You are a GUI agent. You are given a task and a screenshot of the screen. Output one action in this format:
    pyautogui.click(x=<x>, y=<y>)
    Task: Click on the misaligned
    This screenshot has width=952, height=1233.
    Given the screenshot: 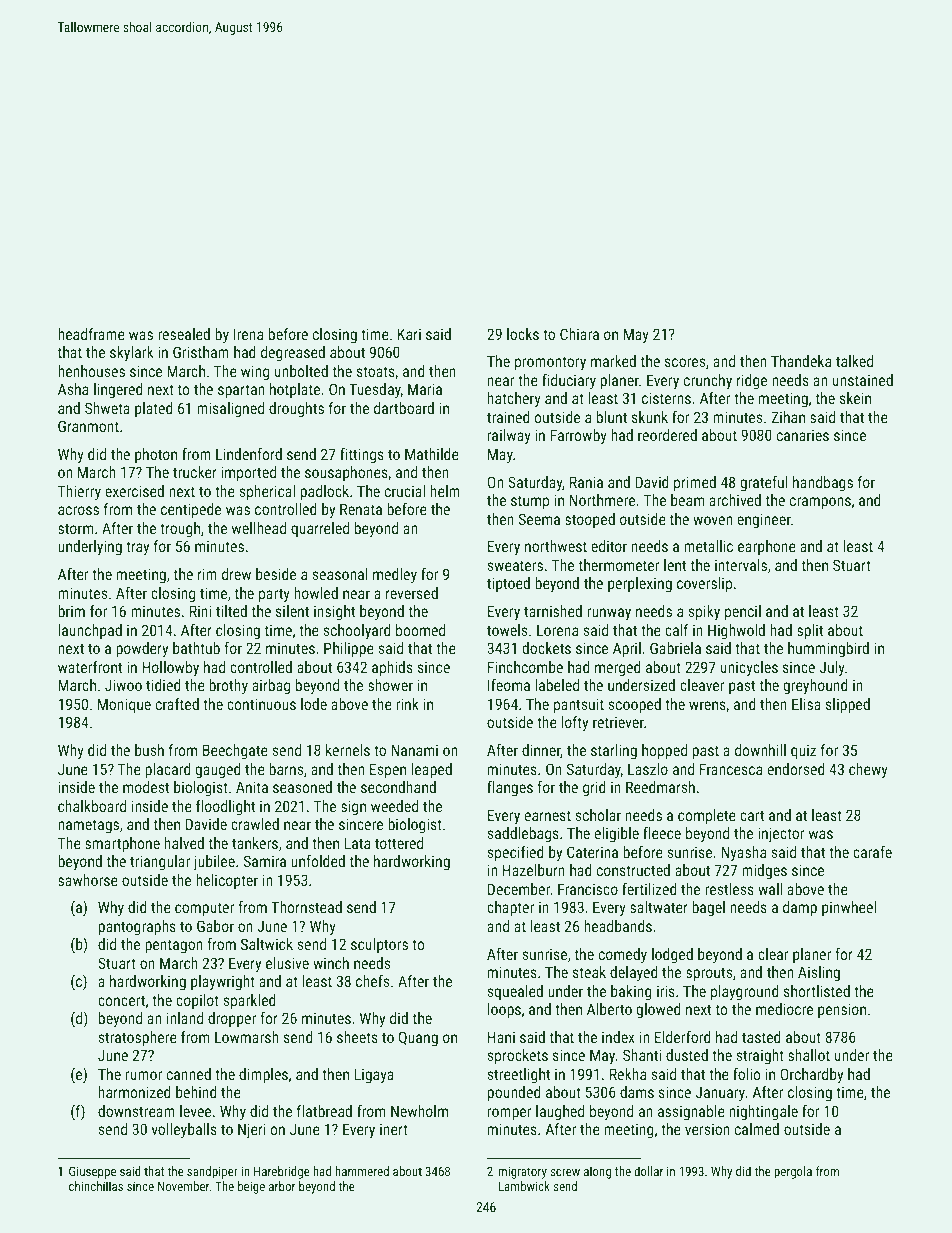 What is the action you would take?
    pyautogui.click(x=230, y=410)
